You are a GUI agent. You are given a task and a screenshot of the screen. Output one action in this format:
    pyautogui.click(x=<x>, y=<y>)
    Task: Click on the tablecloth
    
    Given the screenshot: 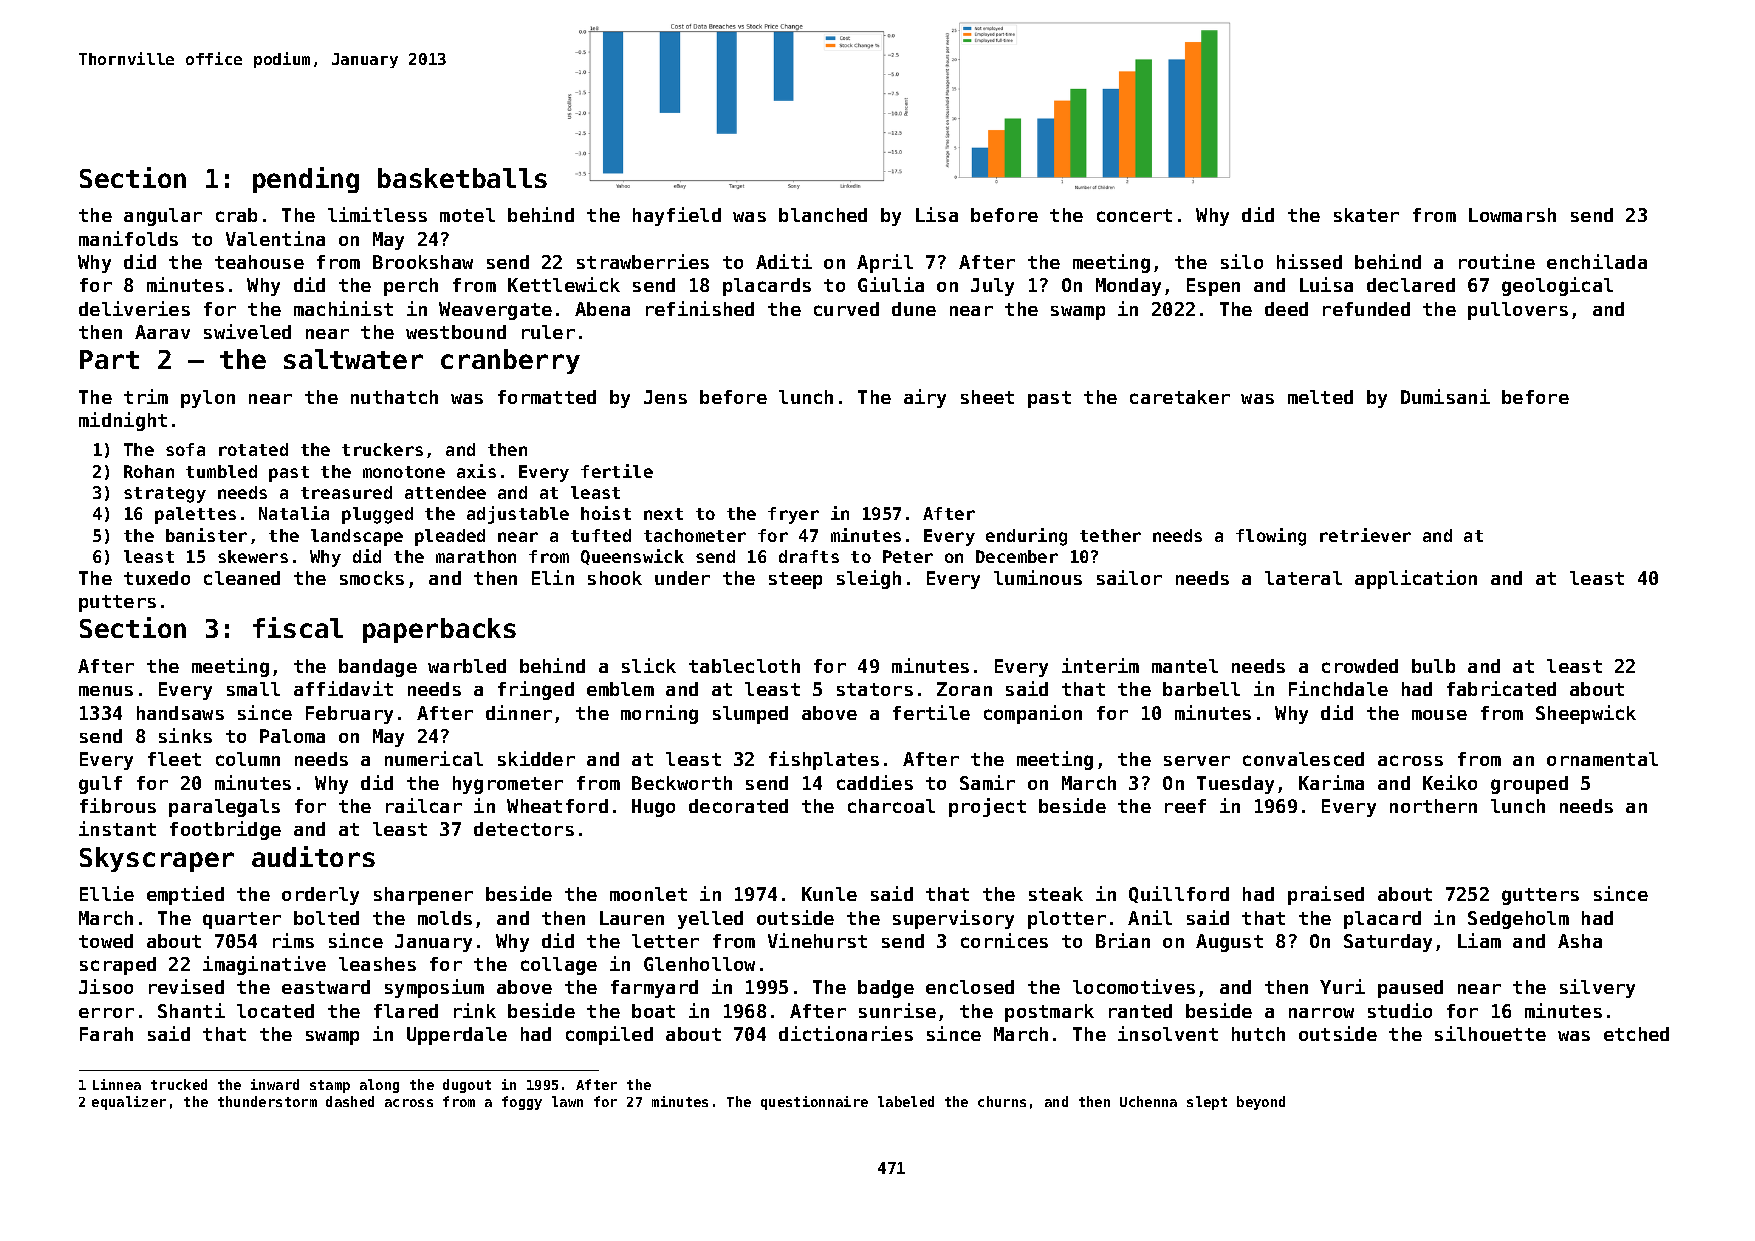 What is the action you would take?
    pyautogui.click(x=744, y=666)
